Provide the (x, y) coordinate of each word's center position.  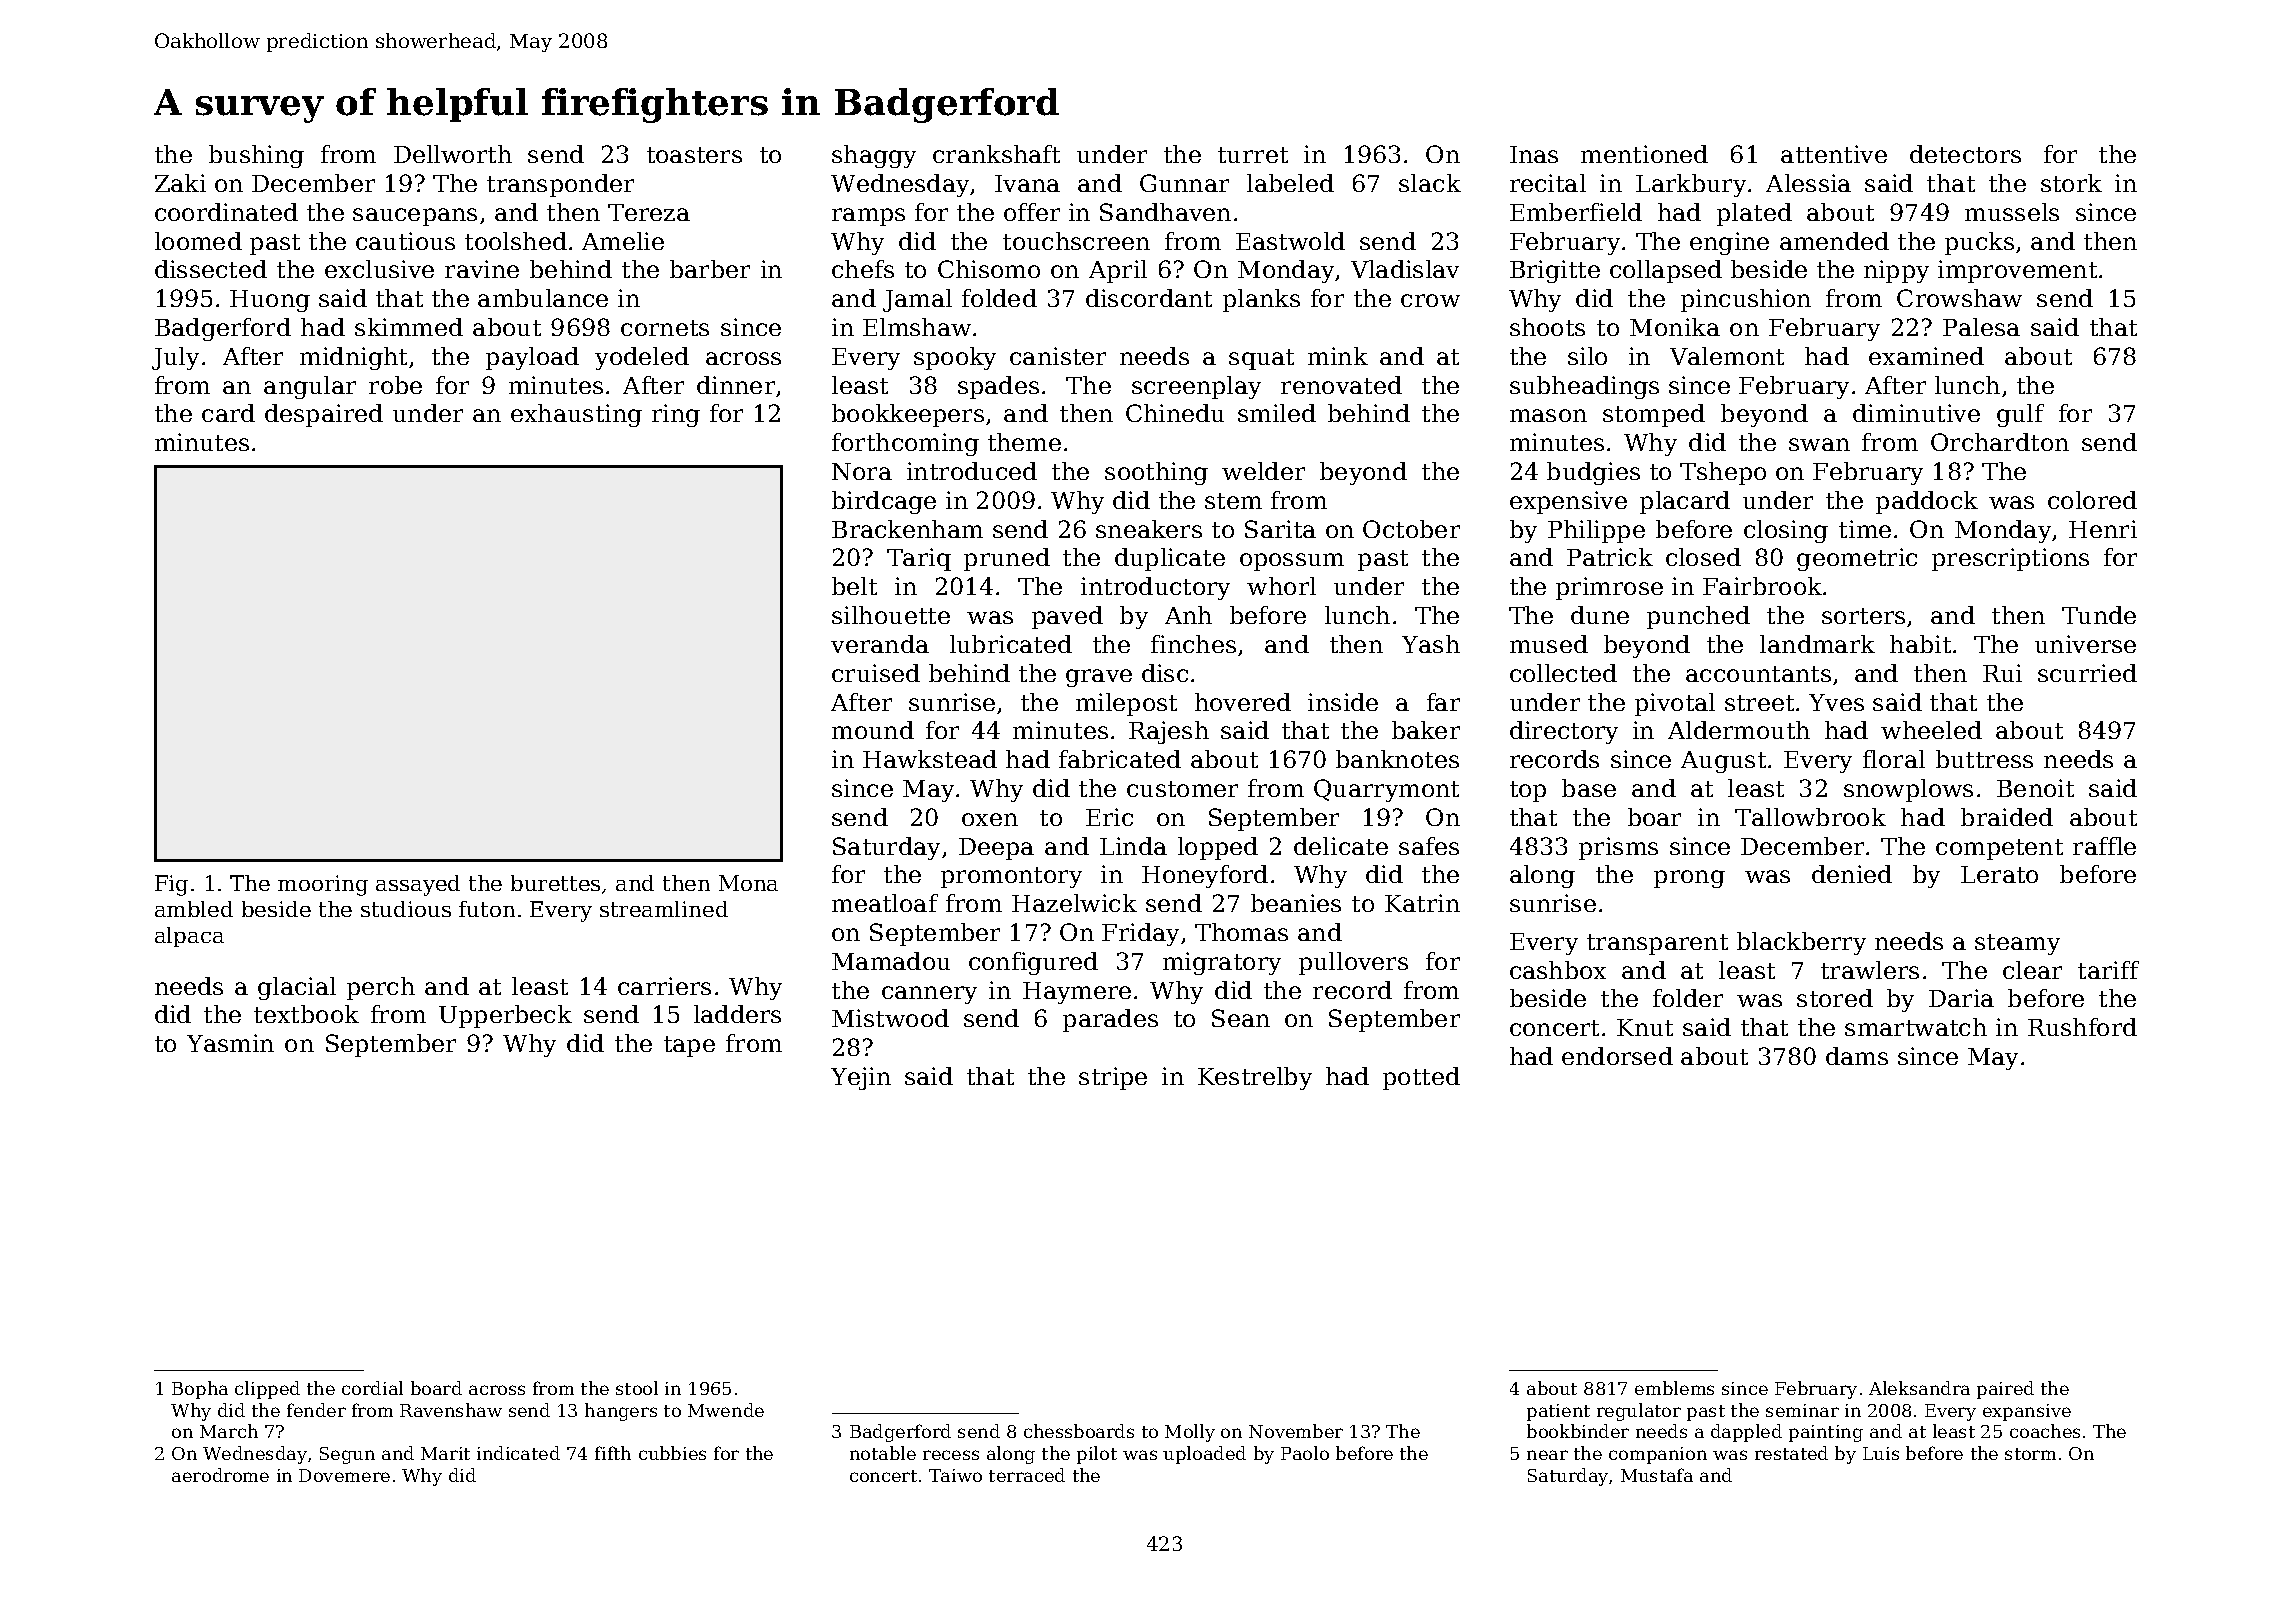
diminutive (1916, 413)
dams (1857, 1056)
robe (395, 385)
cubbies (672, 1453)
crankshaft (996, 154)
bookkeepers (908, 415)
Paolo (1305, 1453)
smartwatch (1916, 1027)
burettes (555, 883)
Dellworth (453, 154)
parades (1110, 1020)
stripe (1113, 1078)
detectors (1965, 154)
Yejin (861, 1078)
